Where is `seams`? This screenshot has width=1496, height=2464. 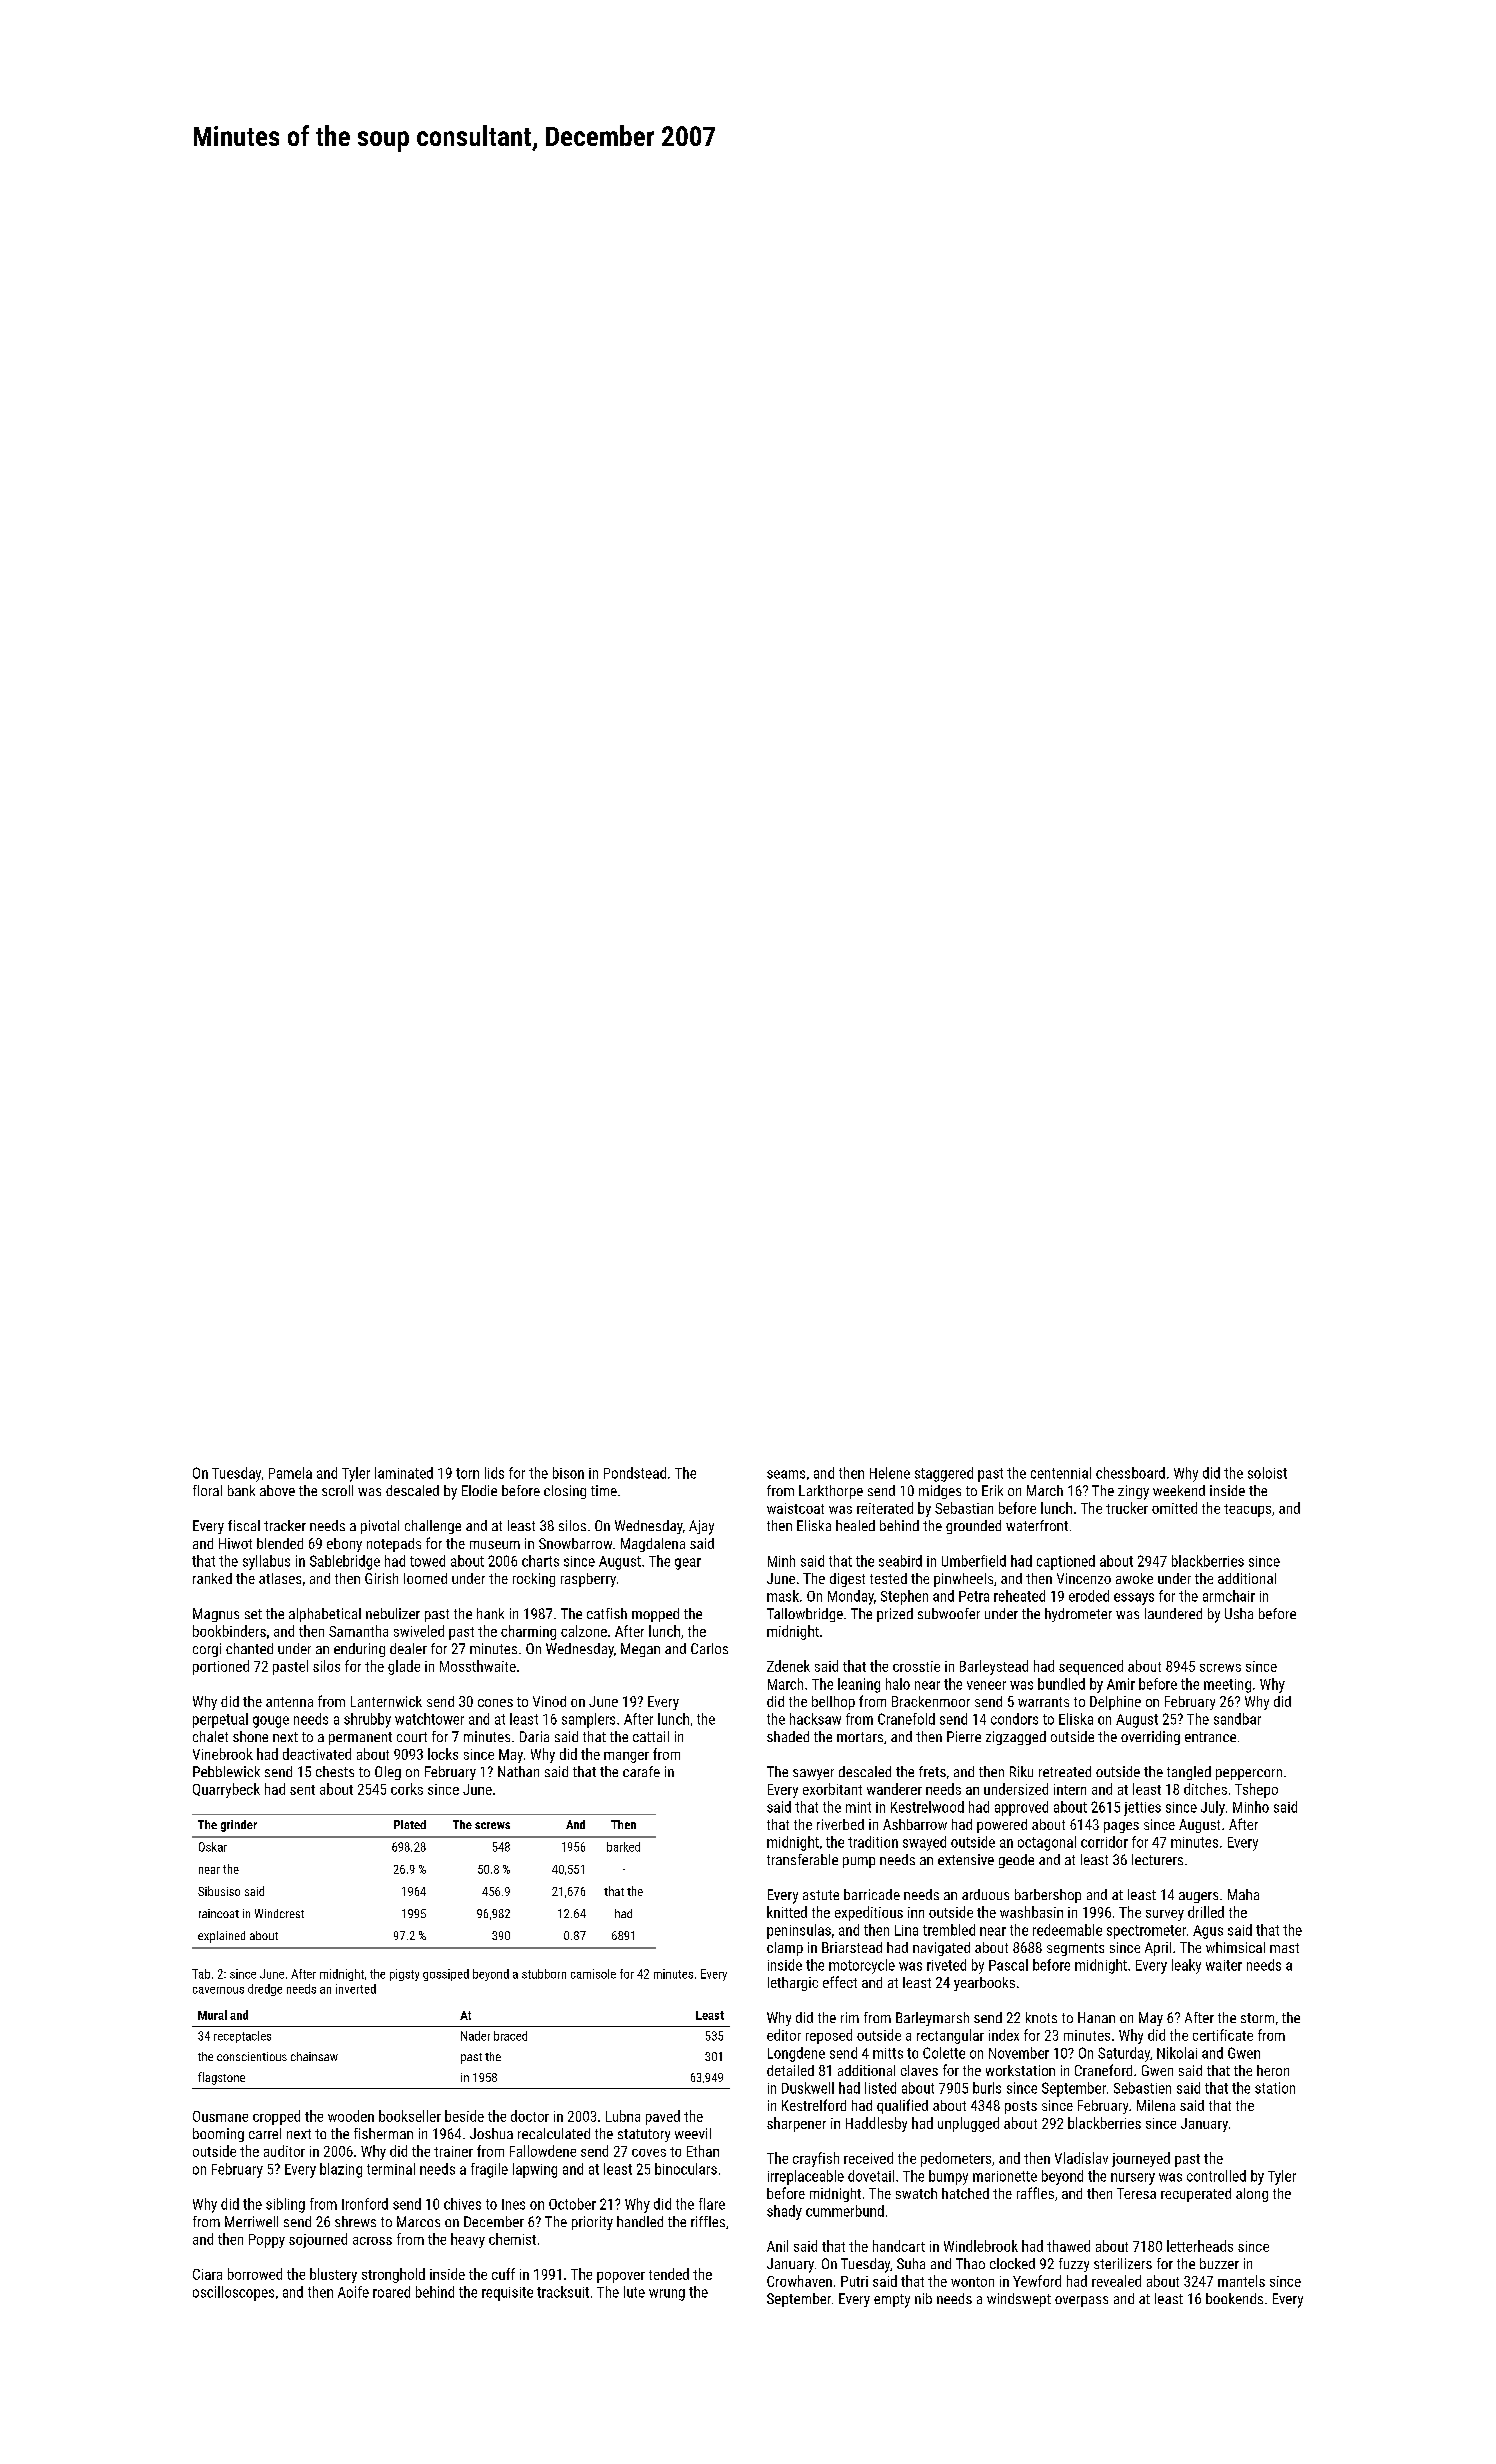
seams is located at coordinates (786, 1474).
